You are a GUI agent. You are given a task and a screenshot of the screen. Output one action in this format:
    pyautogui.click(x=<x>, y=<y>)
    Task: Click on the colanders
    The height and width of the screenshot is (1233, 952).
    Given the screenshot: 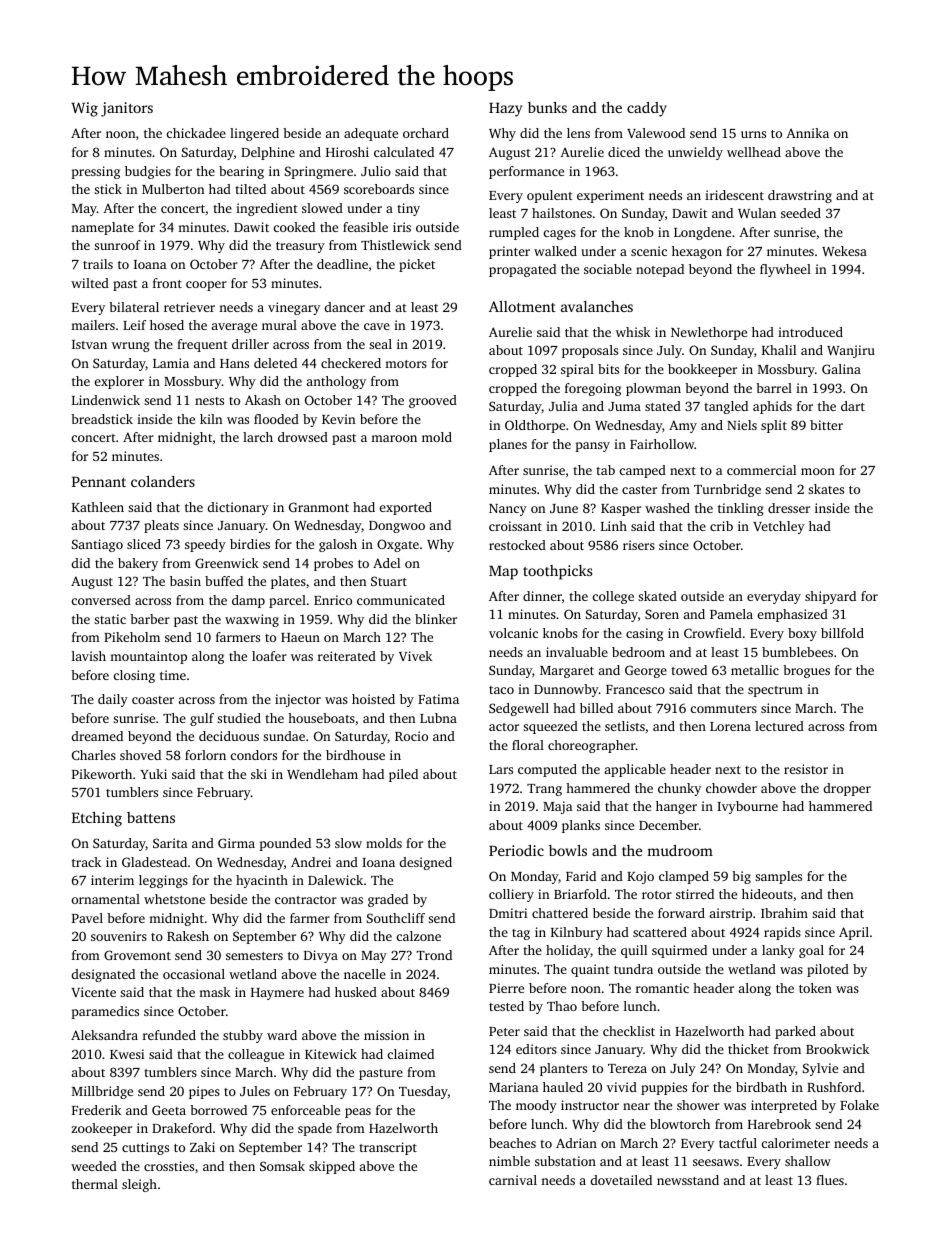 What is the action you would take?
    pyautogui.click(x=163, y=481)
